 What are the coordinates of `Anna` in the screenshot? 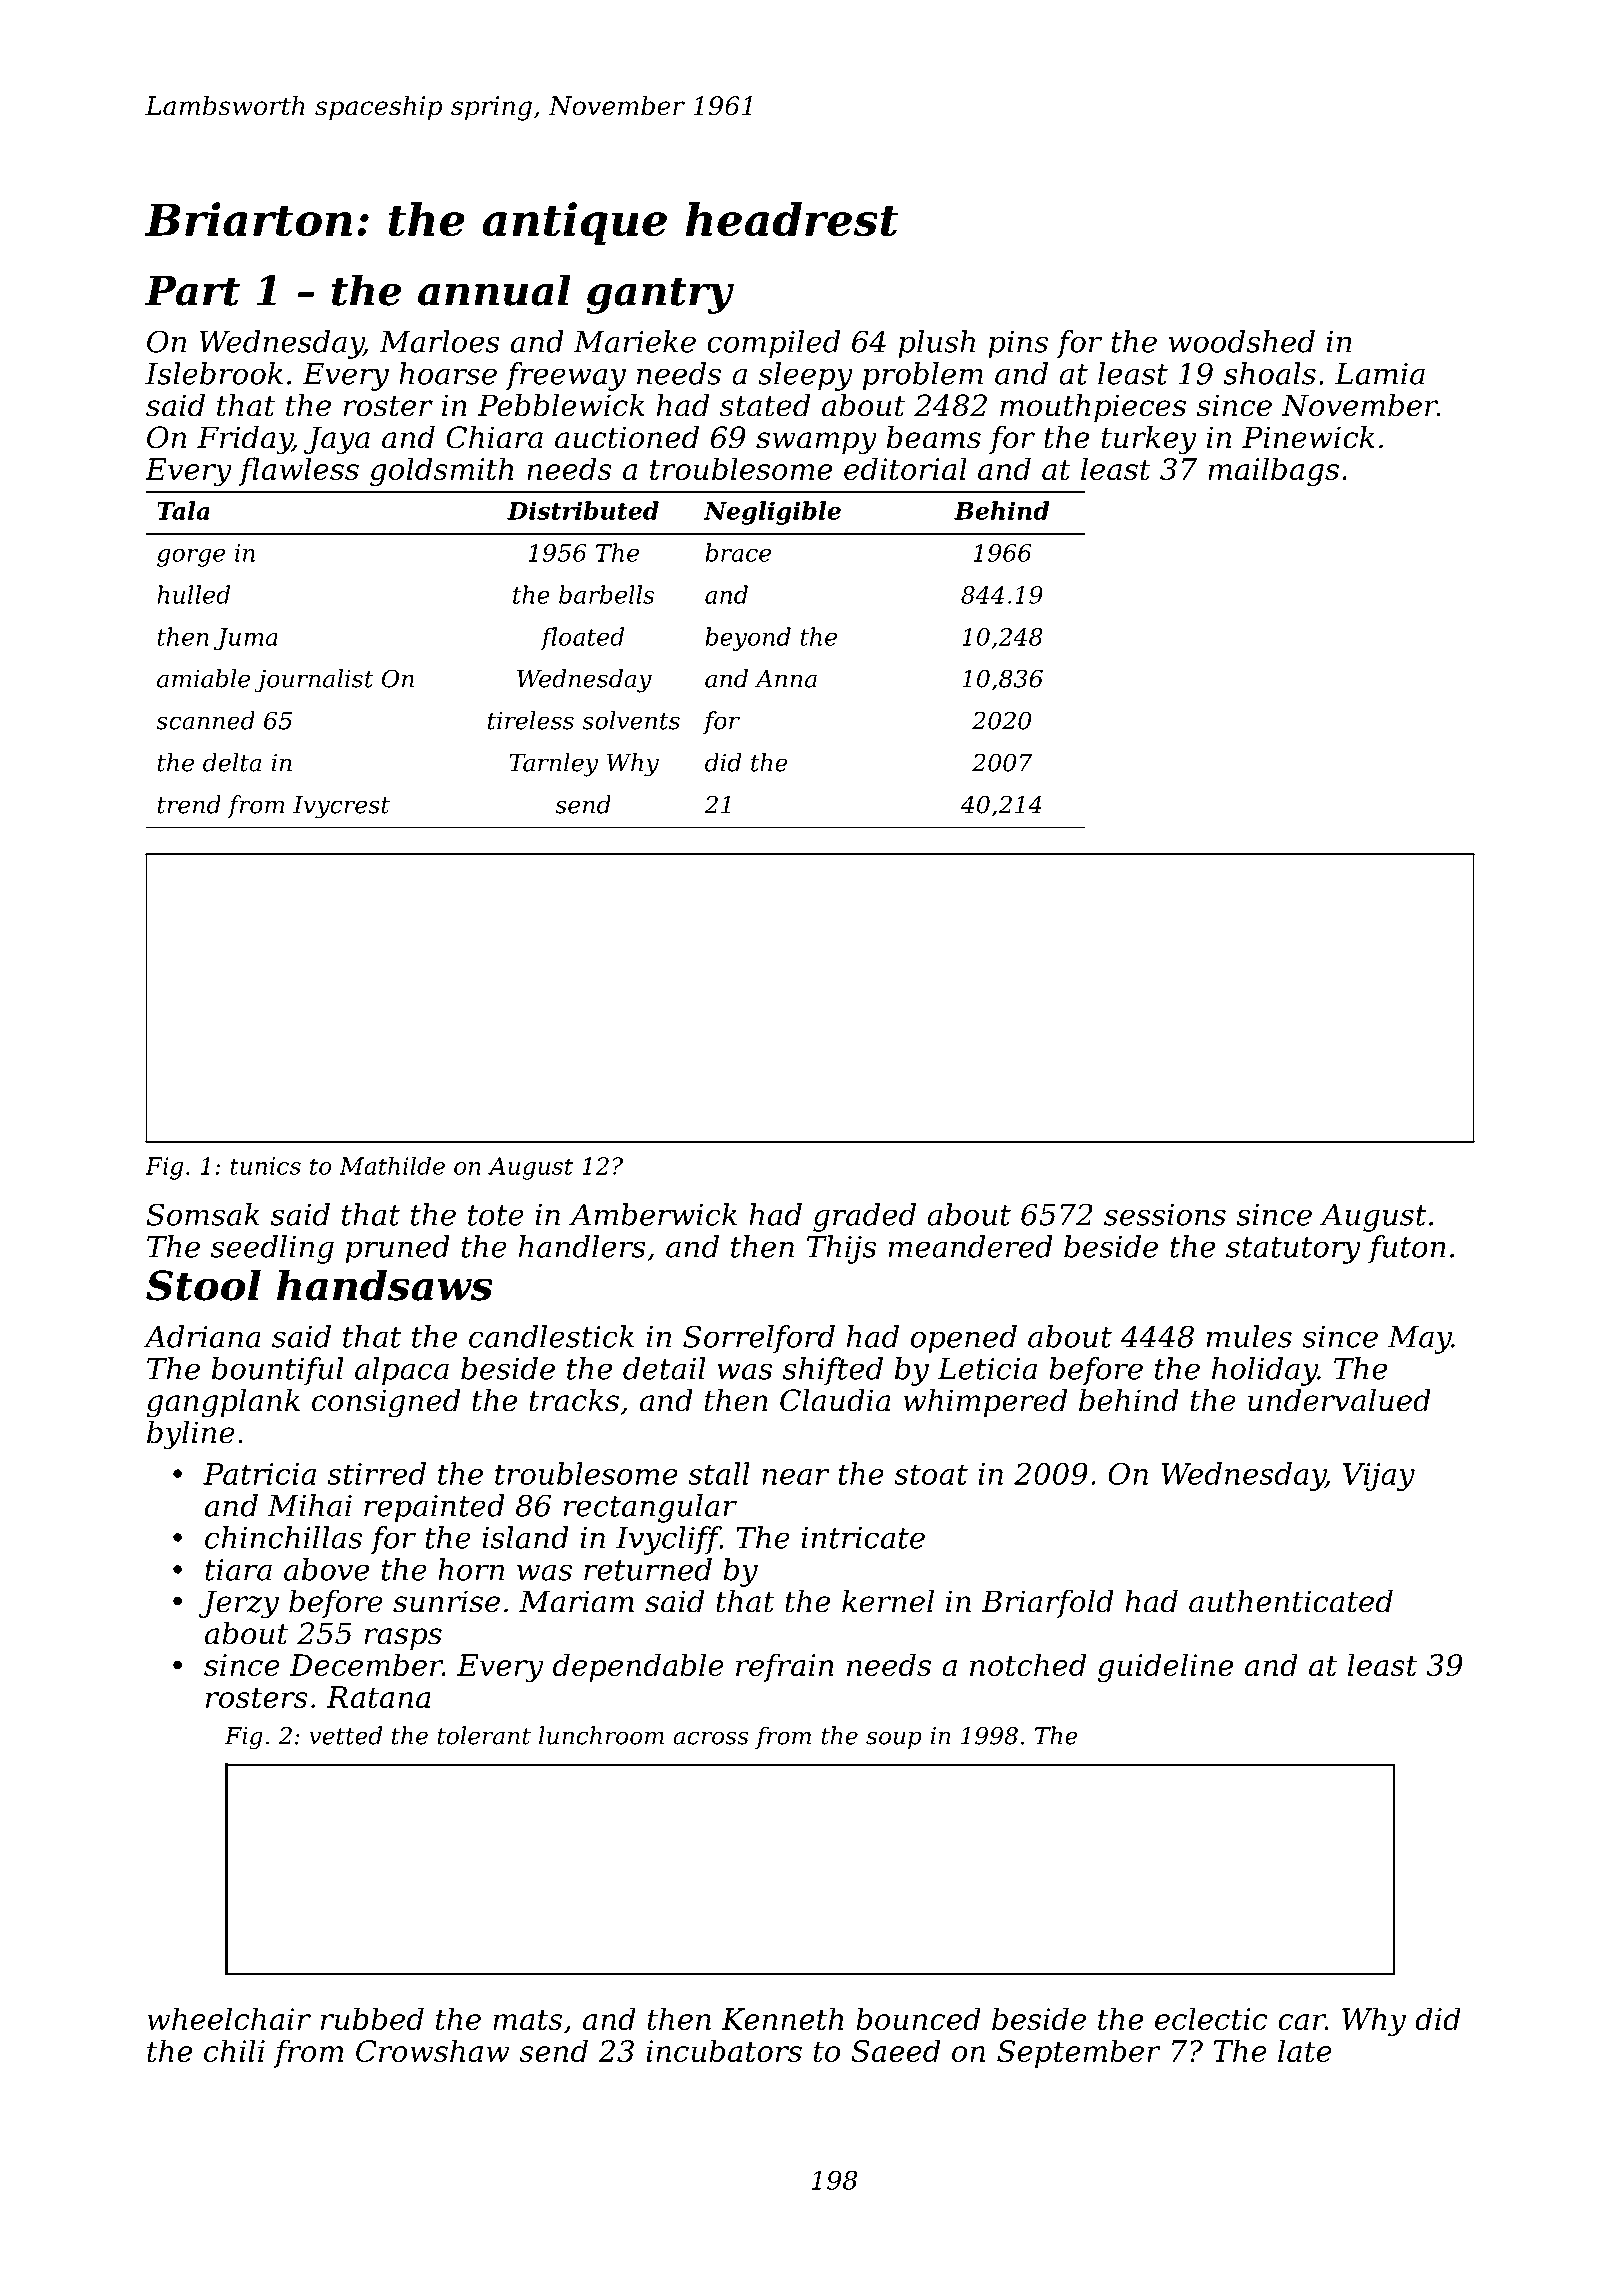 It's located at (786, 679).
